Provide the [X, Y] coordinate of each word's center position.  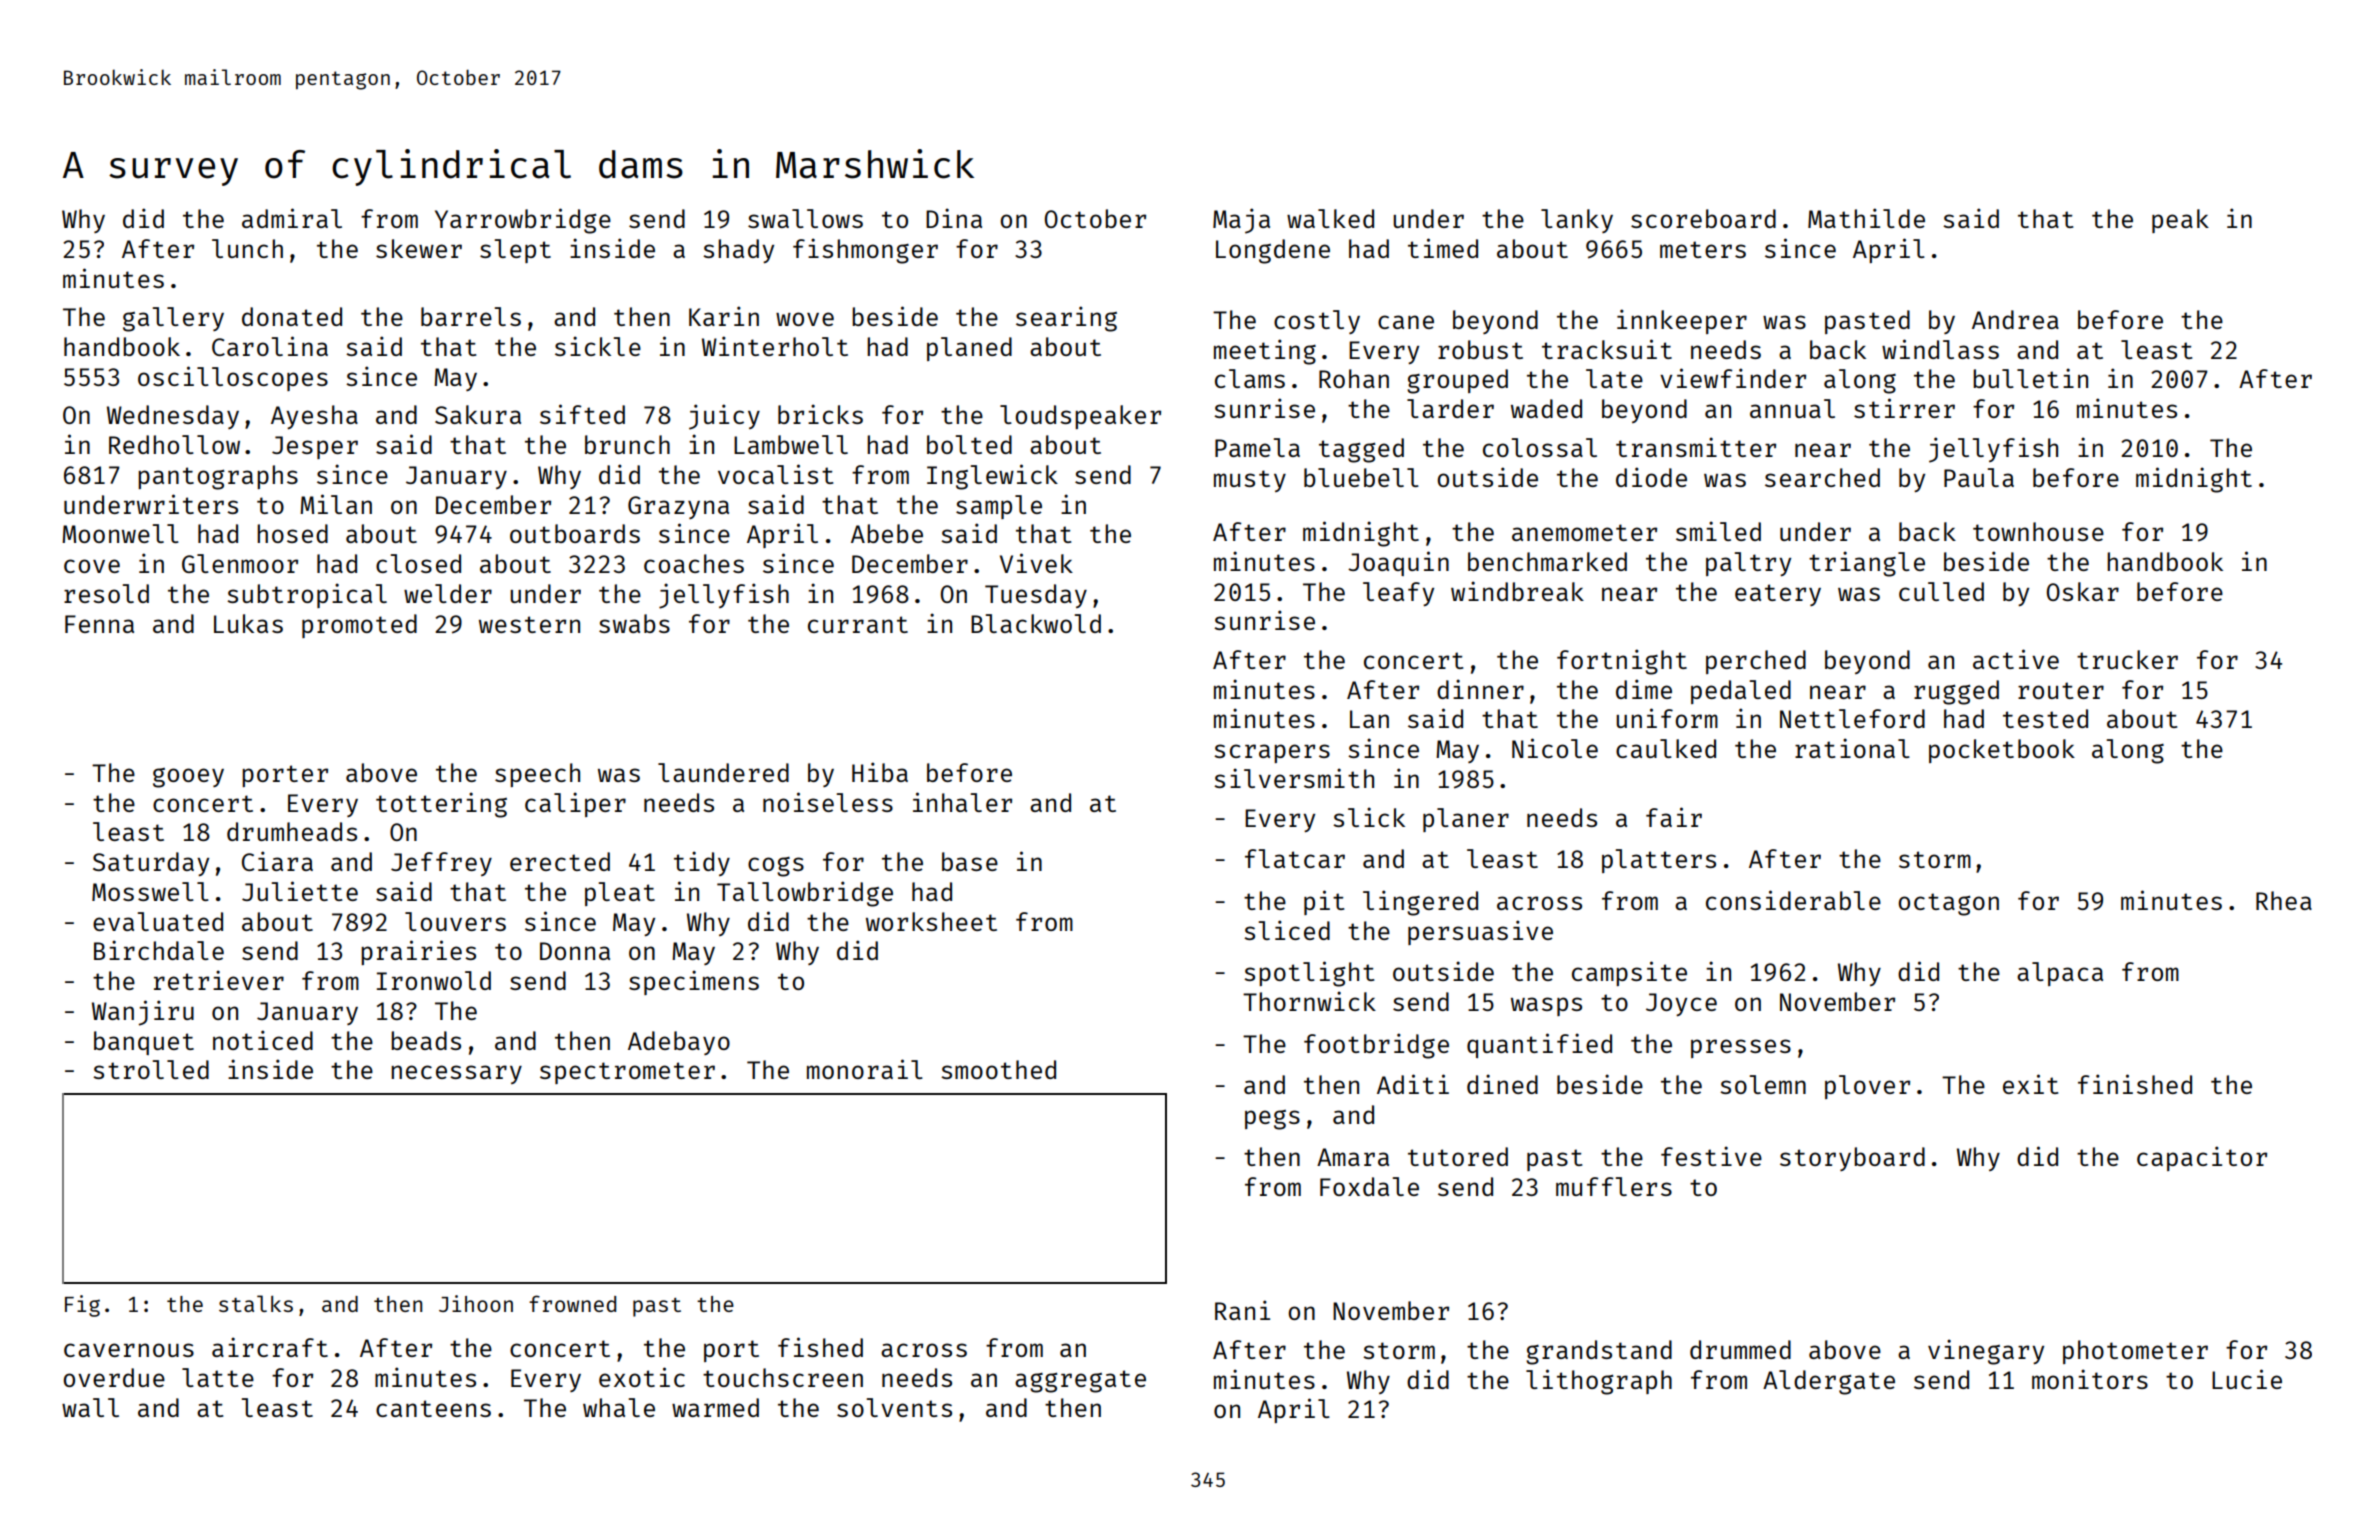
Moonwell [120, 533]
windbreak [1517, 591]
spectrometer [627, 1073]
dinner [1480, 689]
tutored [1458, 1156]
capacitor [2202, 1158]
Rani [1242, 1310]
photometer [2135, 1352]
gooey [188, 778]
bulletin [2030, 378]
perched [1756, 662]
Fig [82, 1306]
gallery [173, 319]
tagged [1361, 450]
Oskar [2083, 591]
